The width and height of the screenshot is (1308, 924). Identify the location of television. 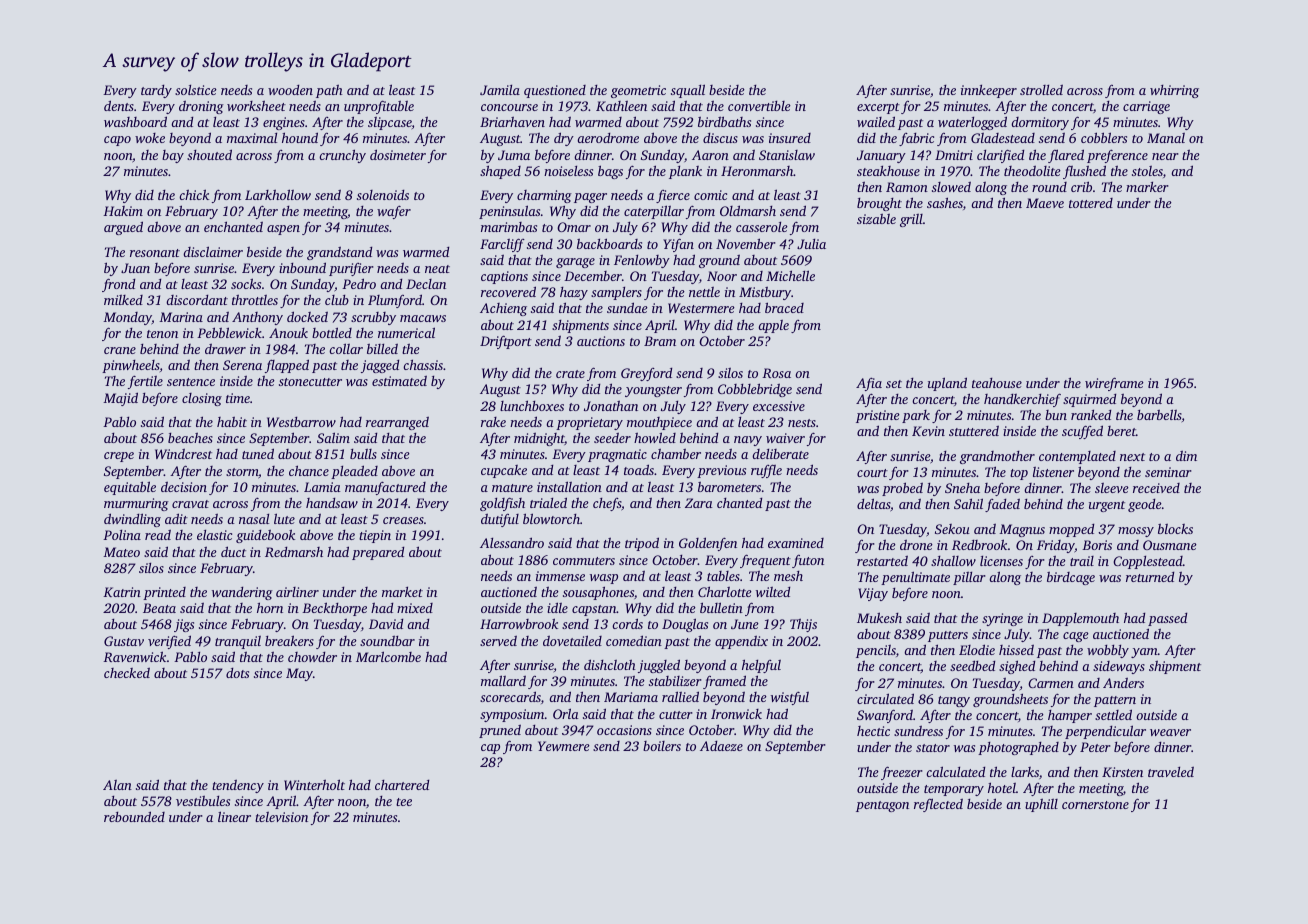
(281, 817).
